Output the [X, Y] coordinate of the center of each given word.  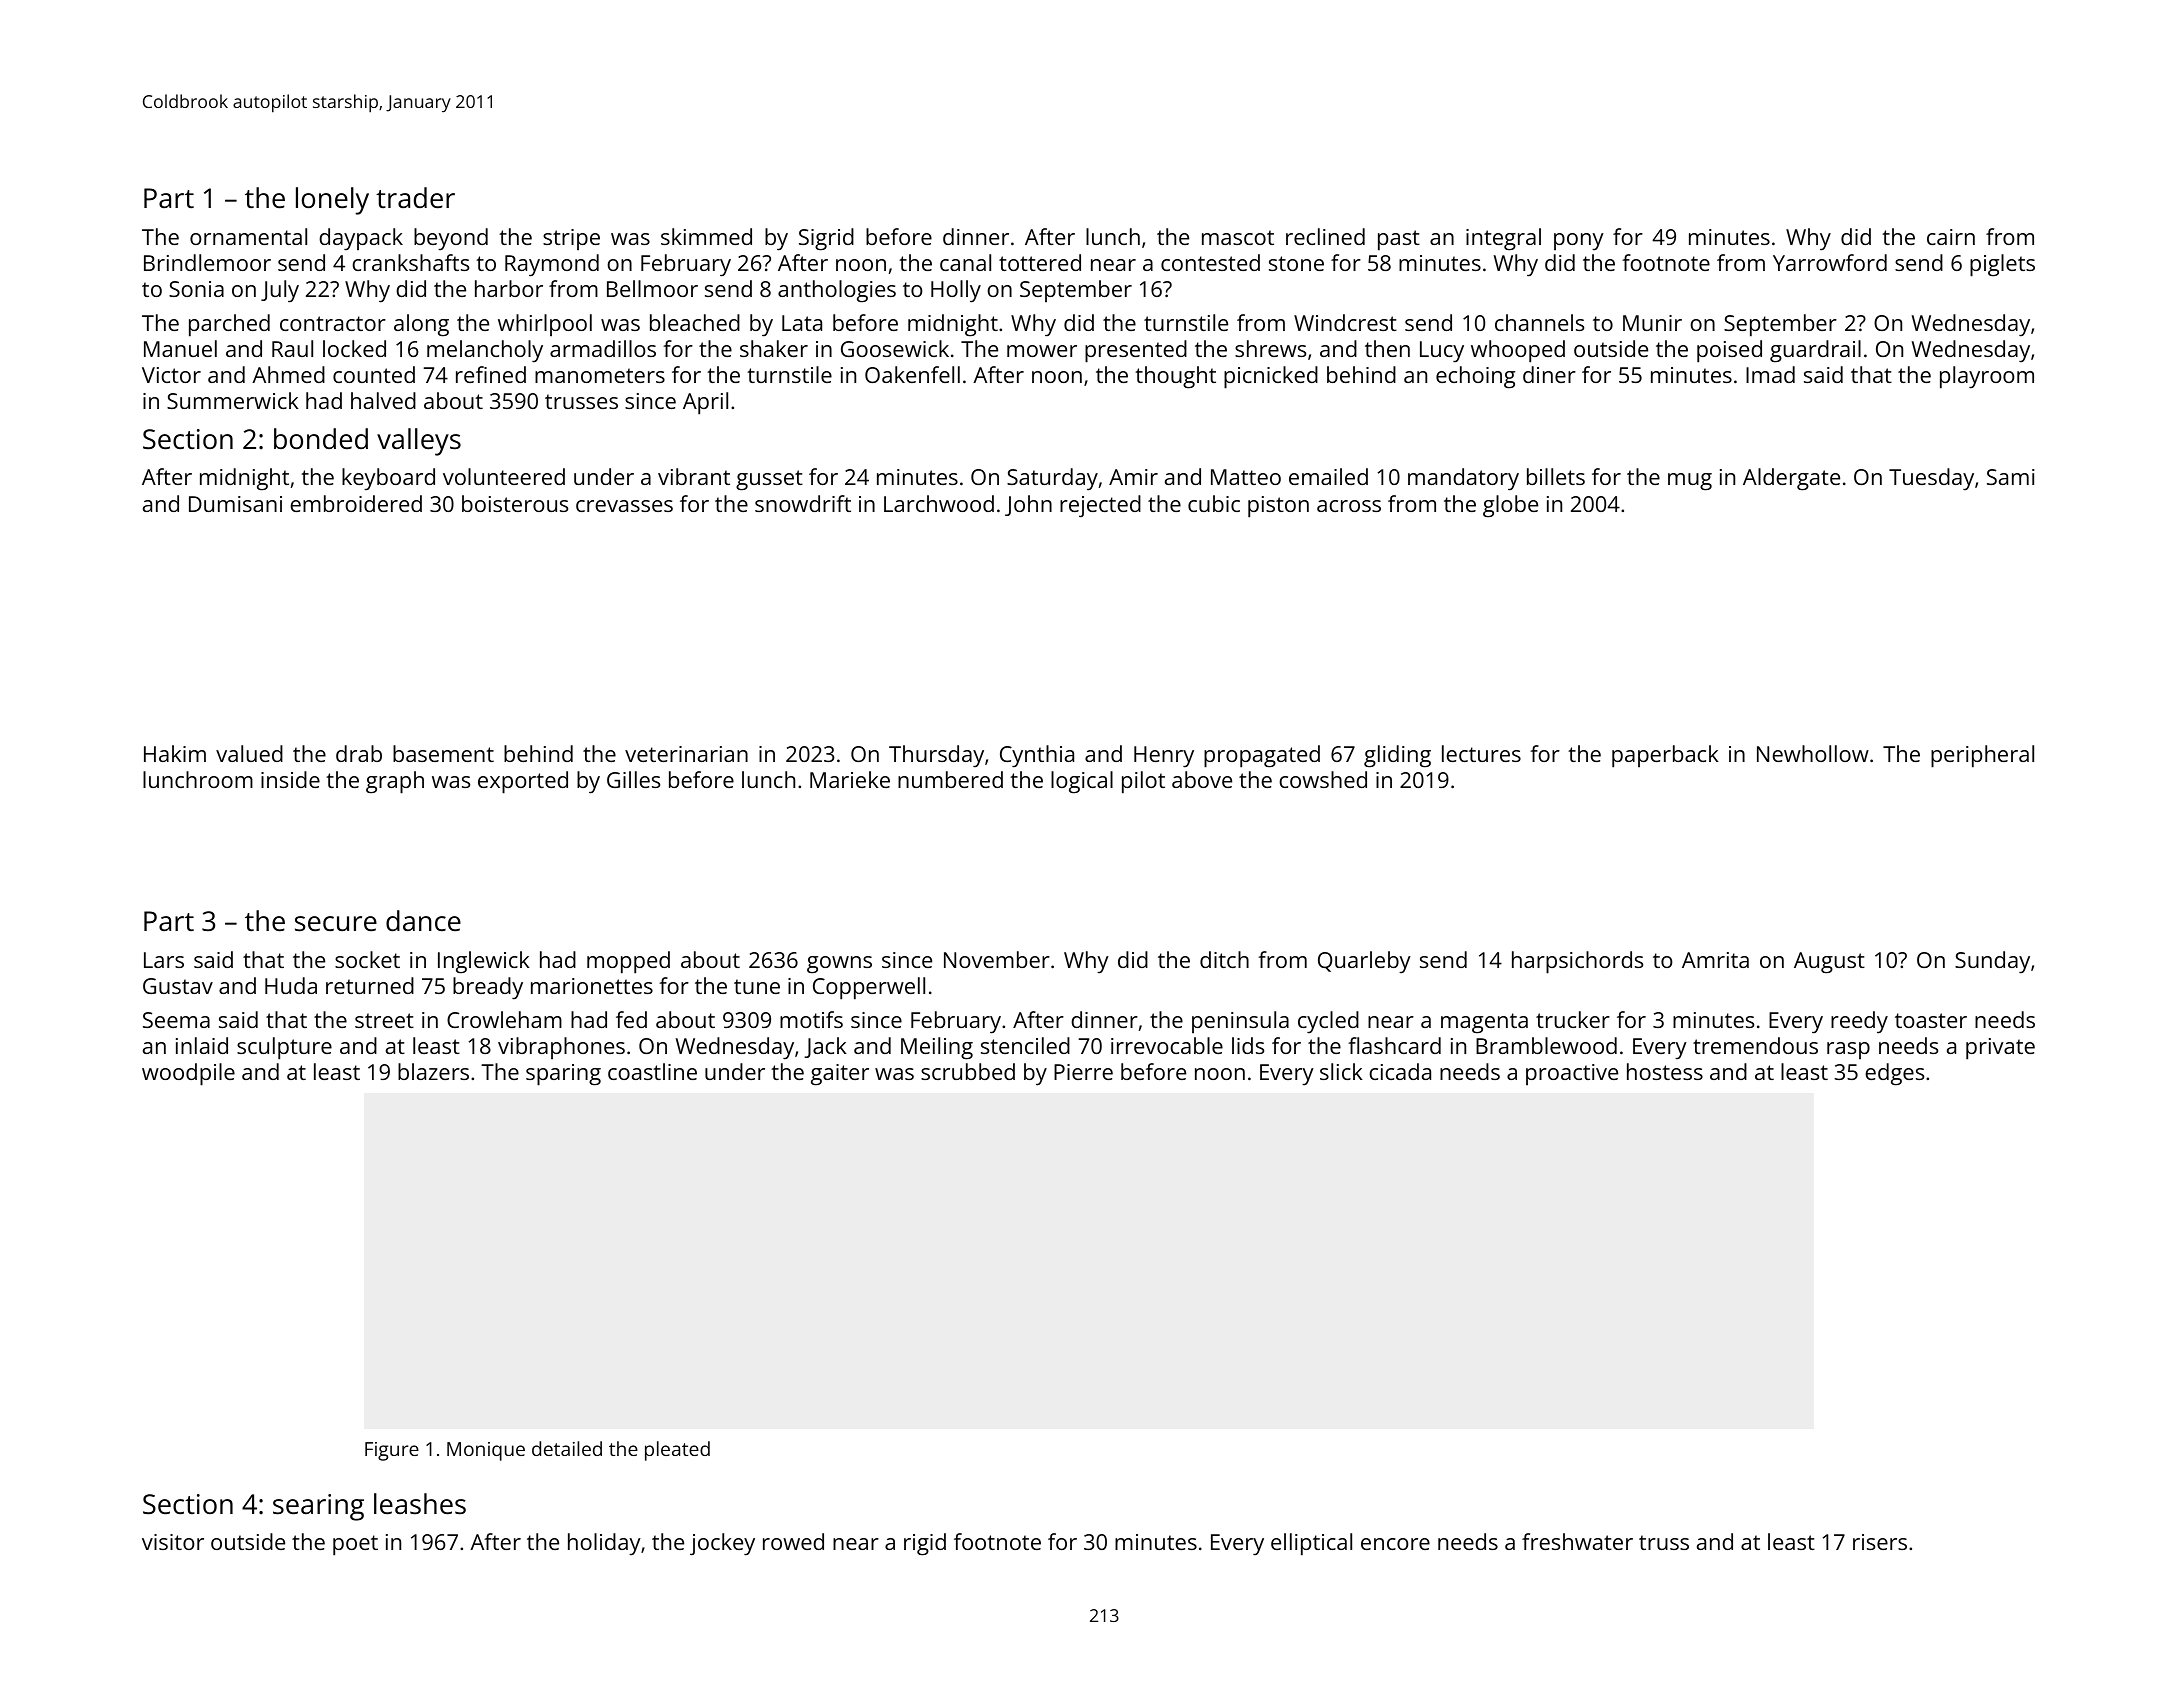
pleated [677, 1451]
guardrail [1815, 351]
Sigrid [826, 239]
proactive [1572, 1074]
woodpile [188, 1074]
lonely [332, 201]
